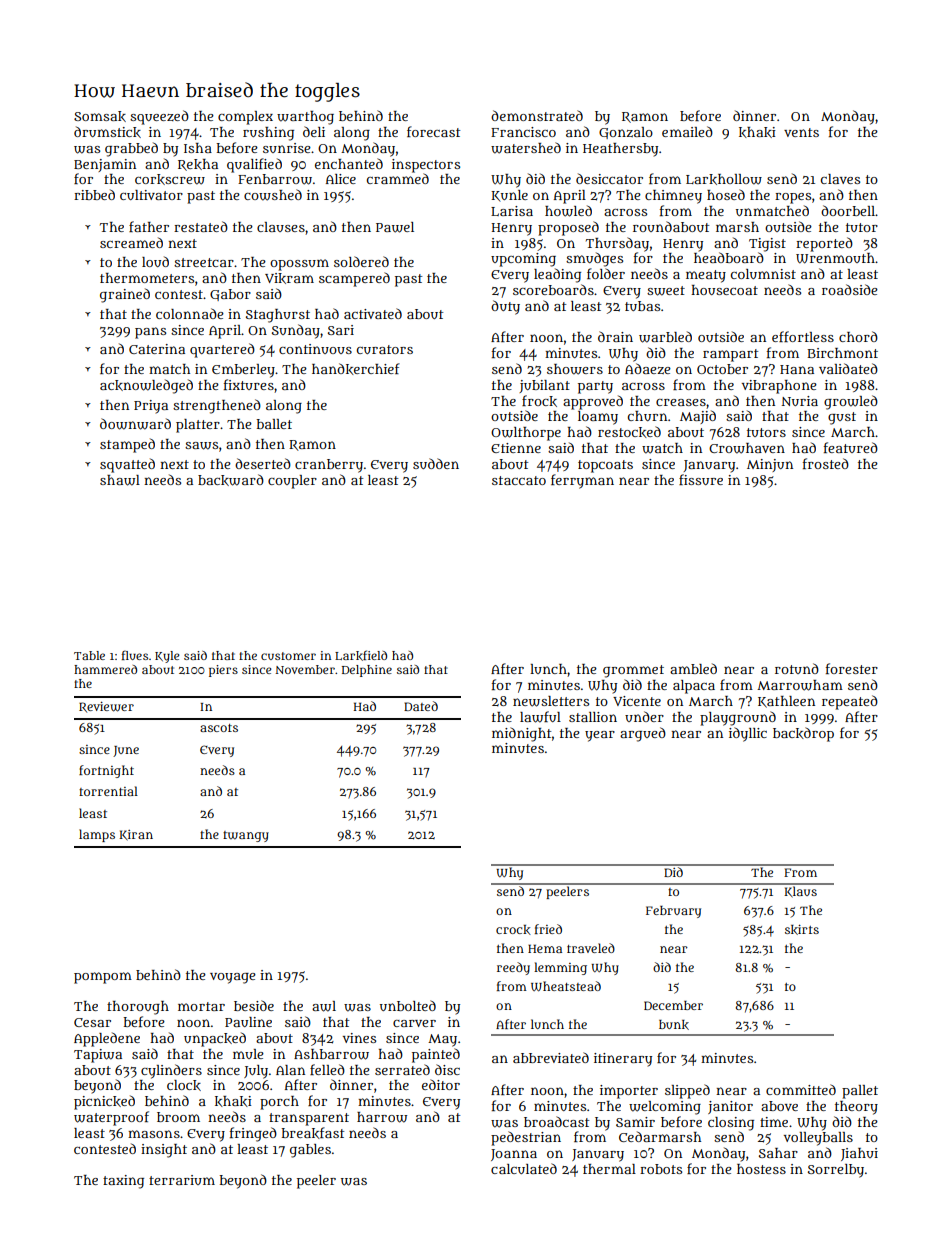 The height and width of the screenshot is (1233, 952). What do you see at coordinates (826, 463) in the screenshot?
I see `frosted` at bounding box center [826, 463].
